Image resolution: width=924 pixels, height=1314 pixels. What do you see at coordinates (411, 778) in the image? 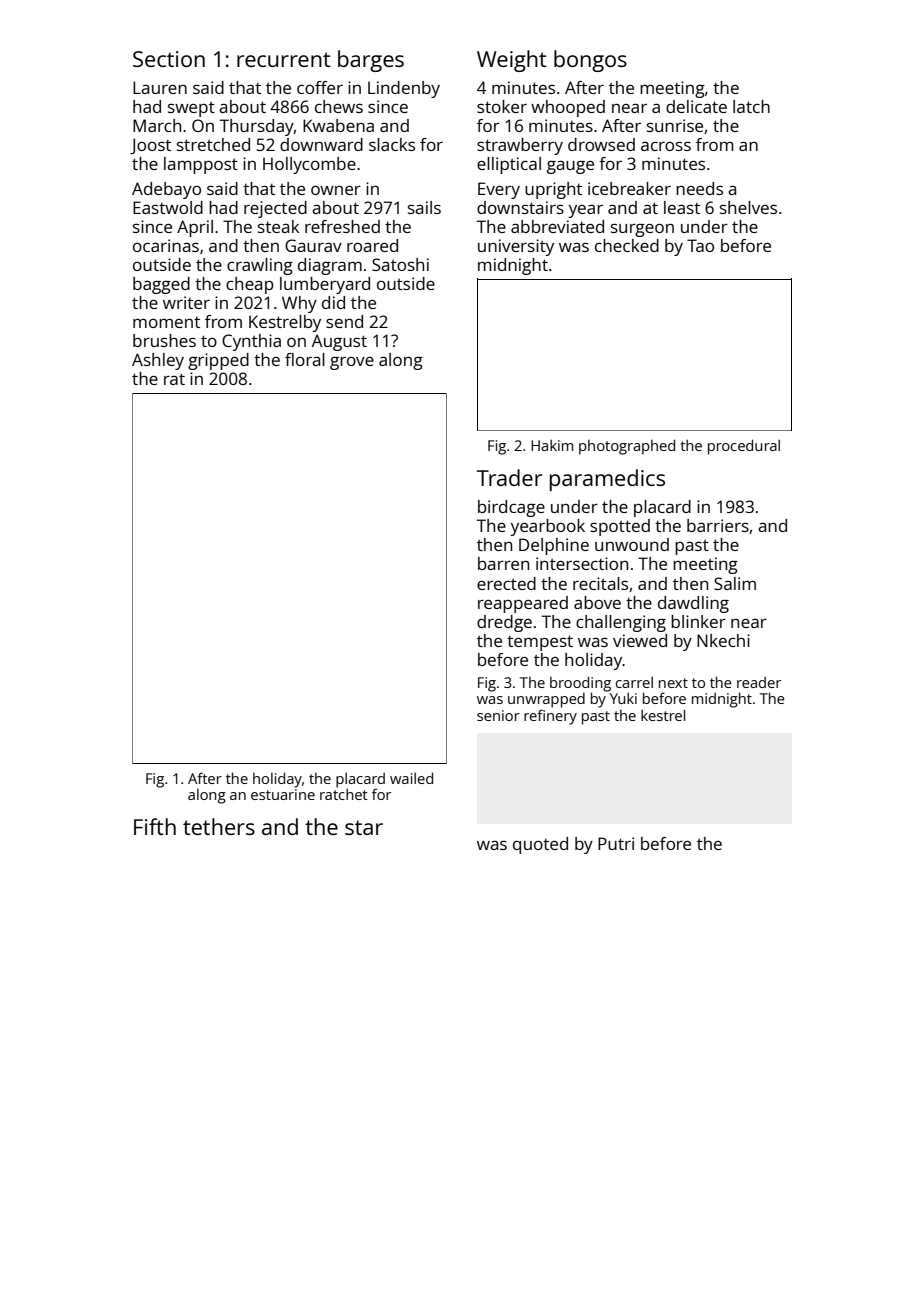
I see `wailed` at bounding box center [411, 778].
